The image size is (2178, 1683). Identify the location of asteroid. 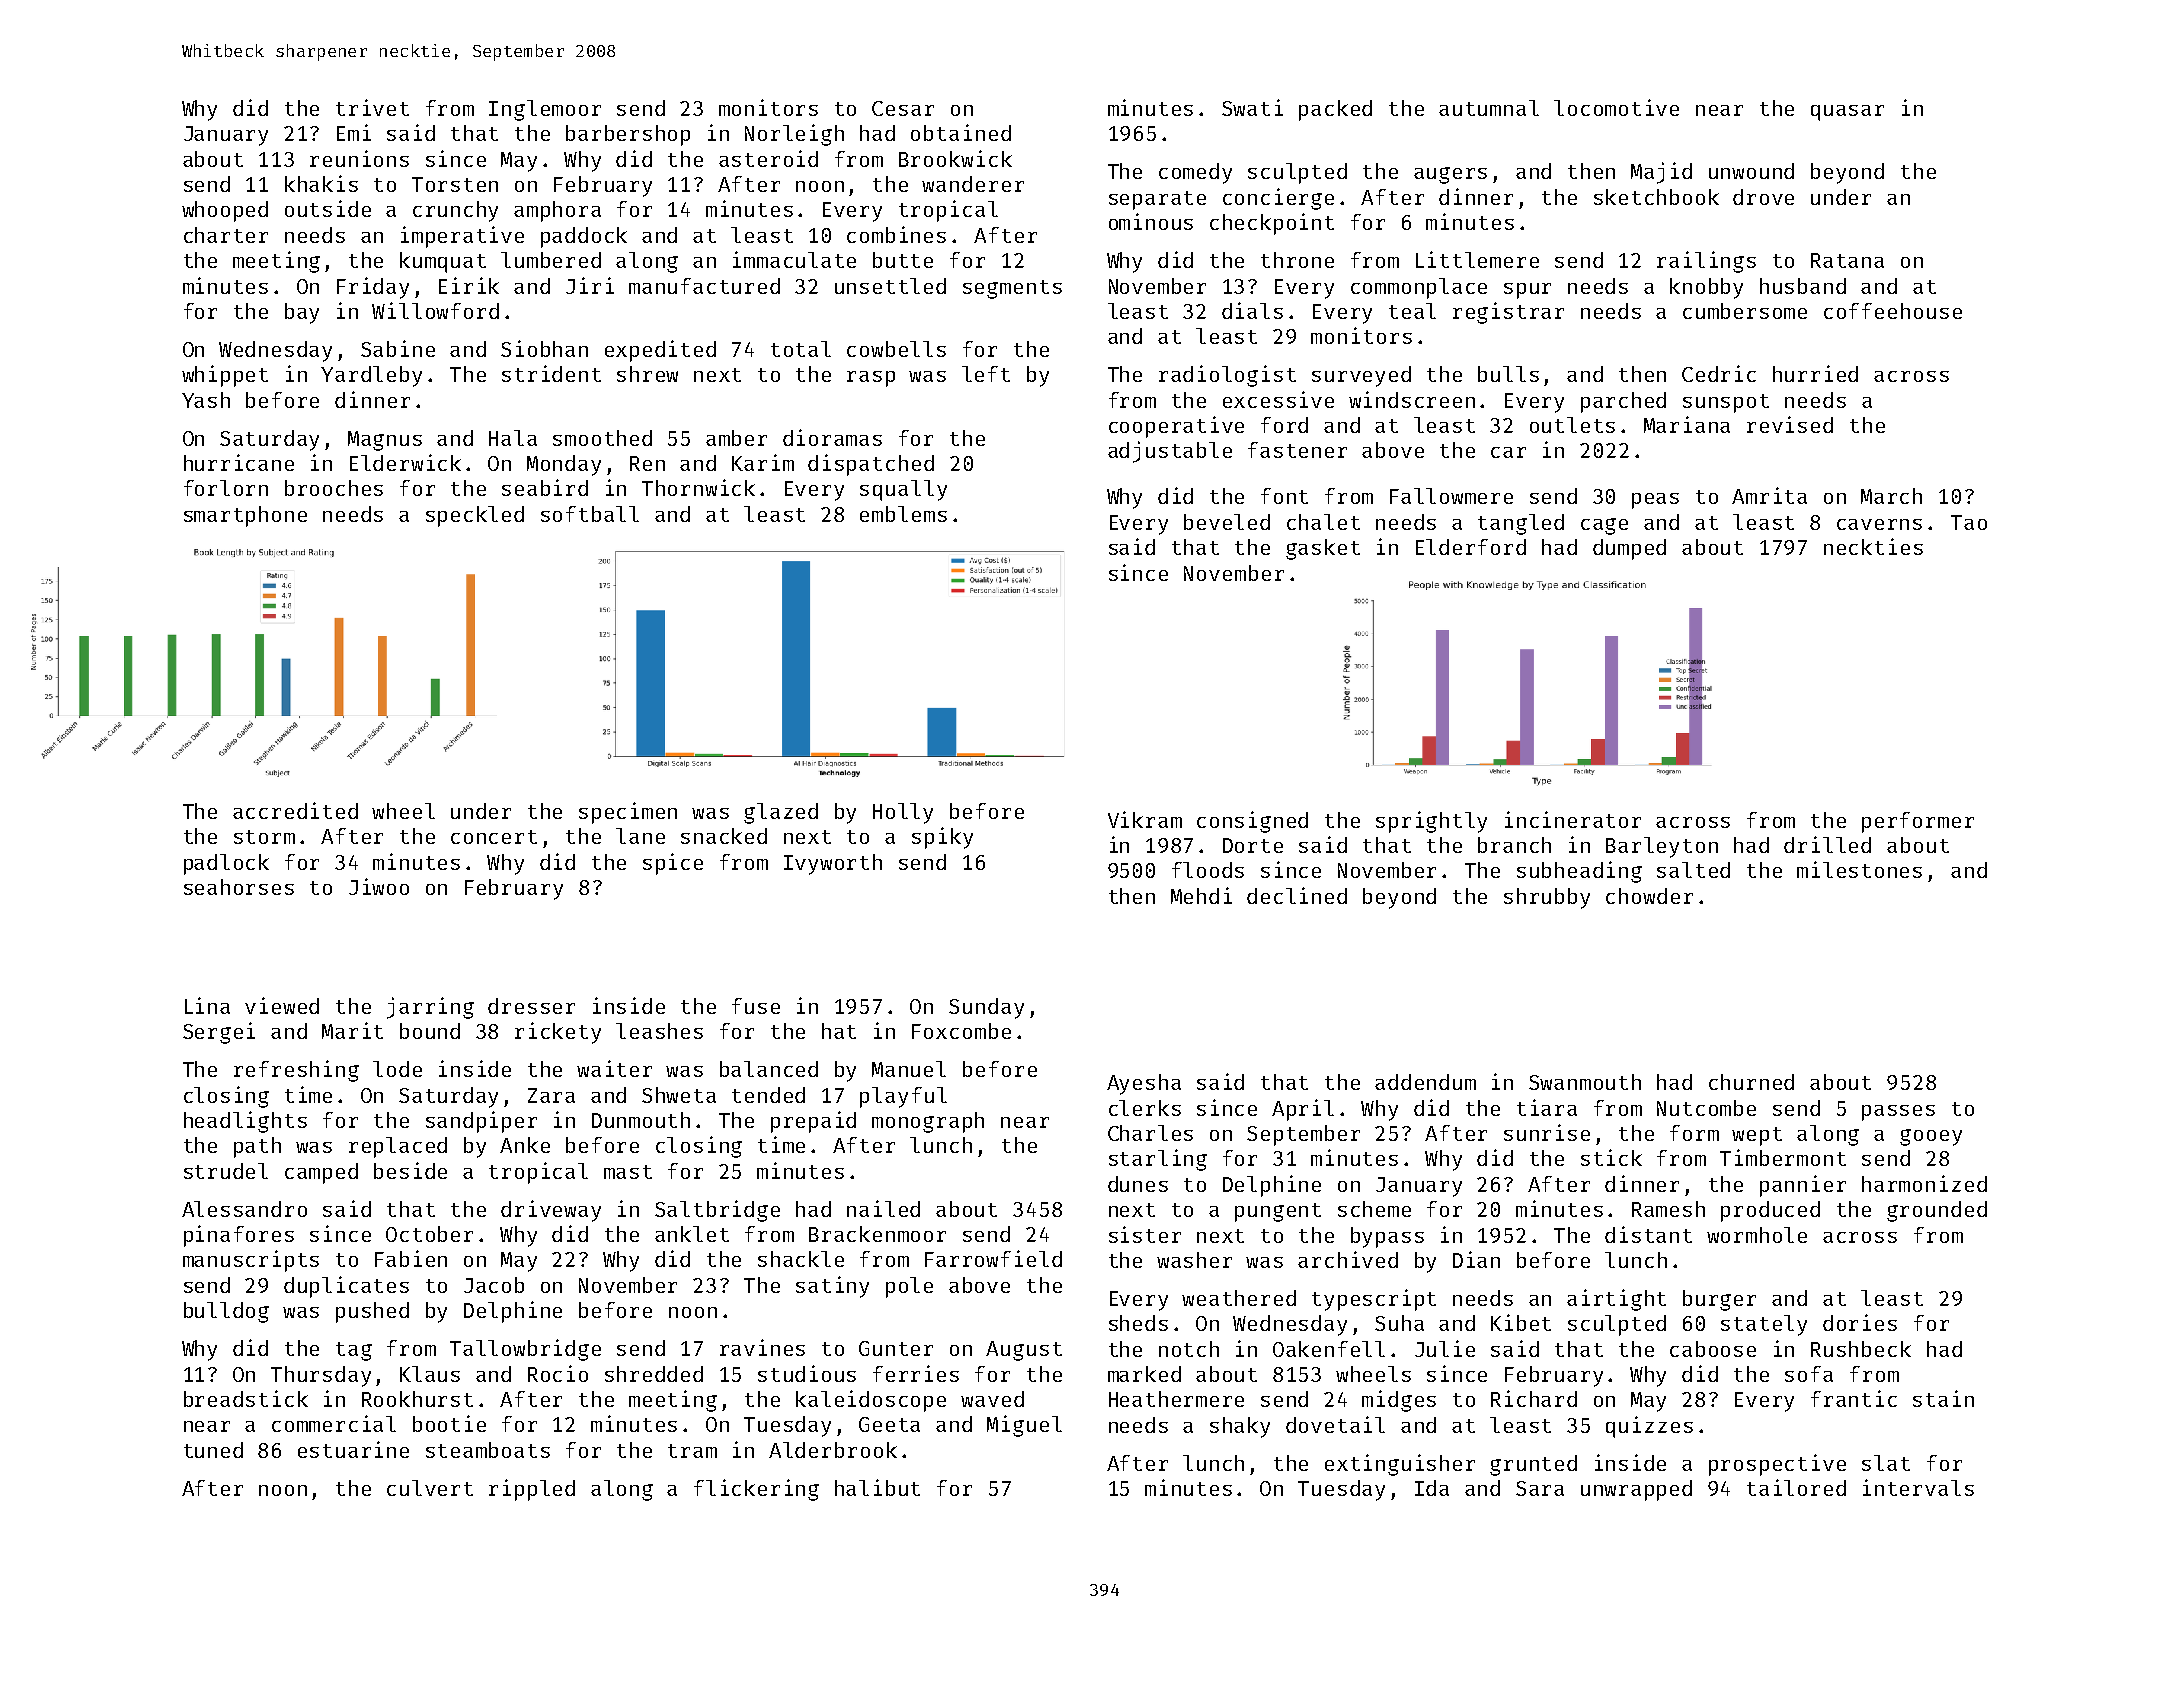
(768, 158).
